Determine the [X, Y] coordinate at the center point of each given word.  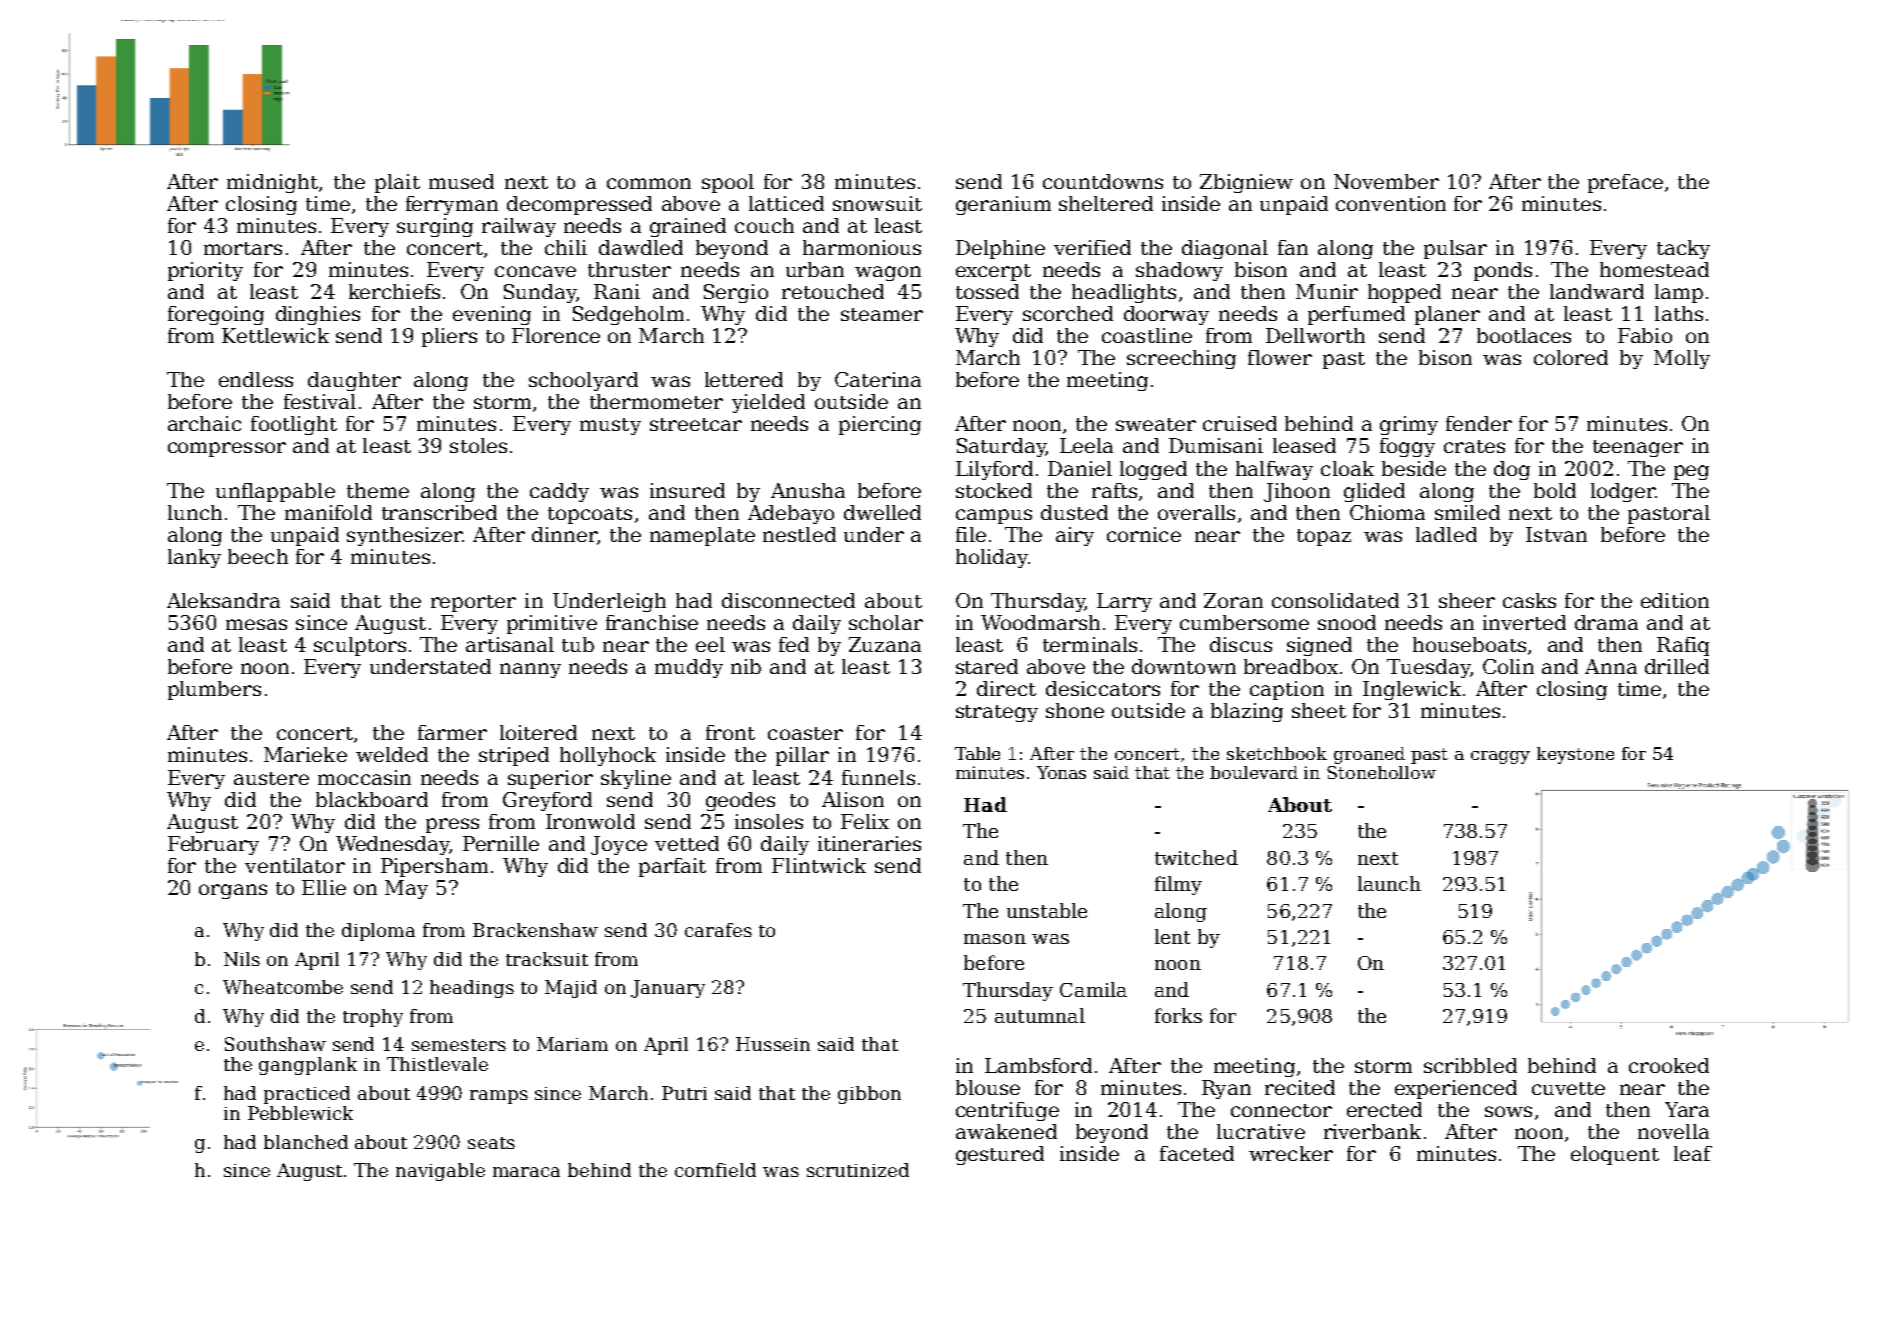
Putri [684, 1093]
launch [1389, 883]
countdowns [1103, 181]
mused [461, 181]
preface [1625, 183]
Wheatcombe [283, 987]
